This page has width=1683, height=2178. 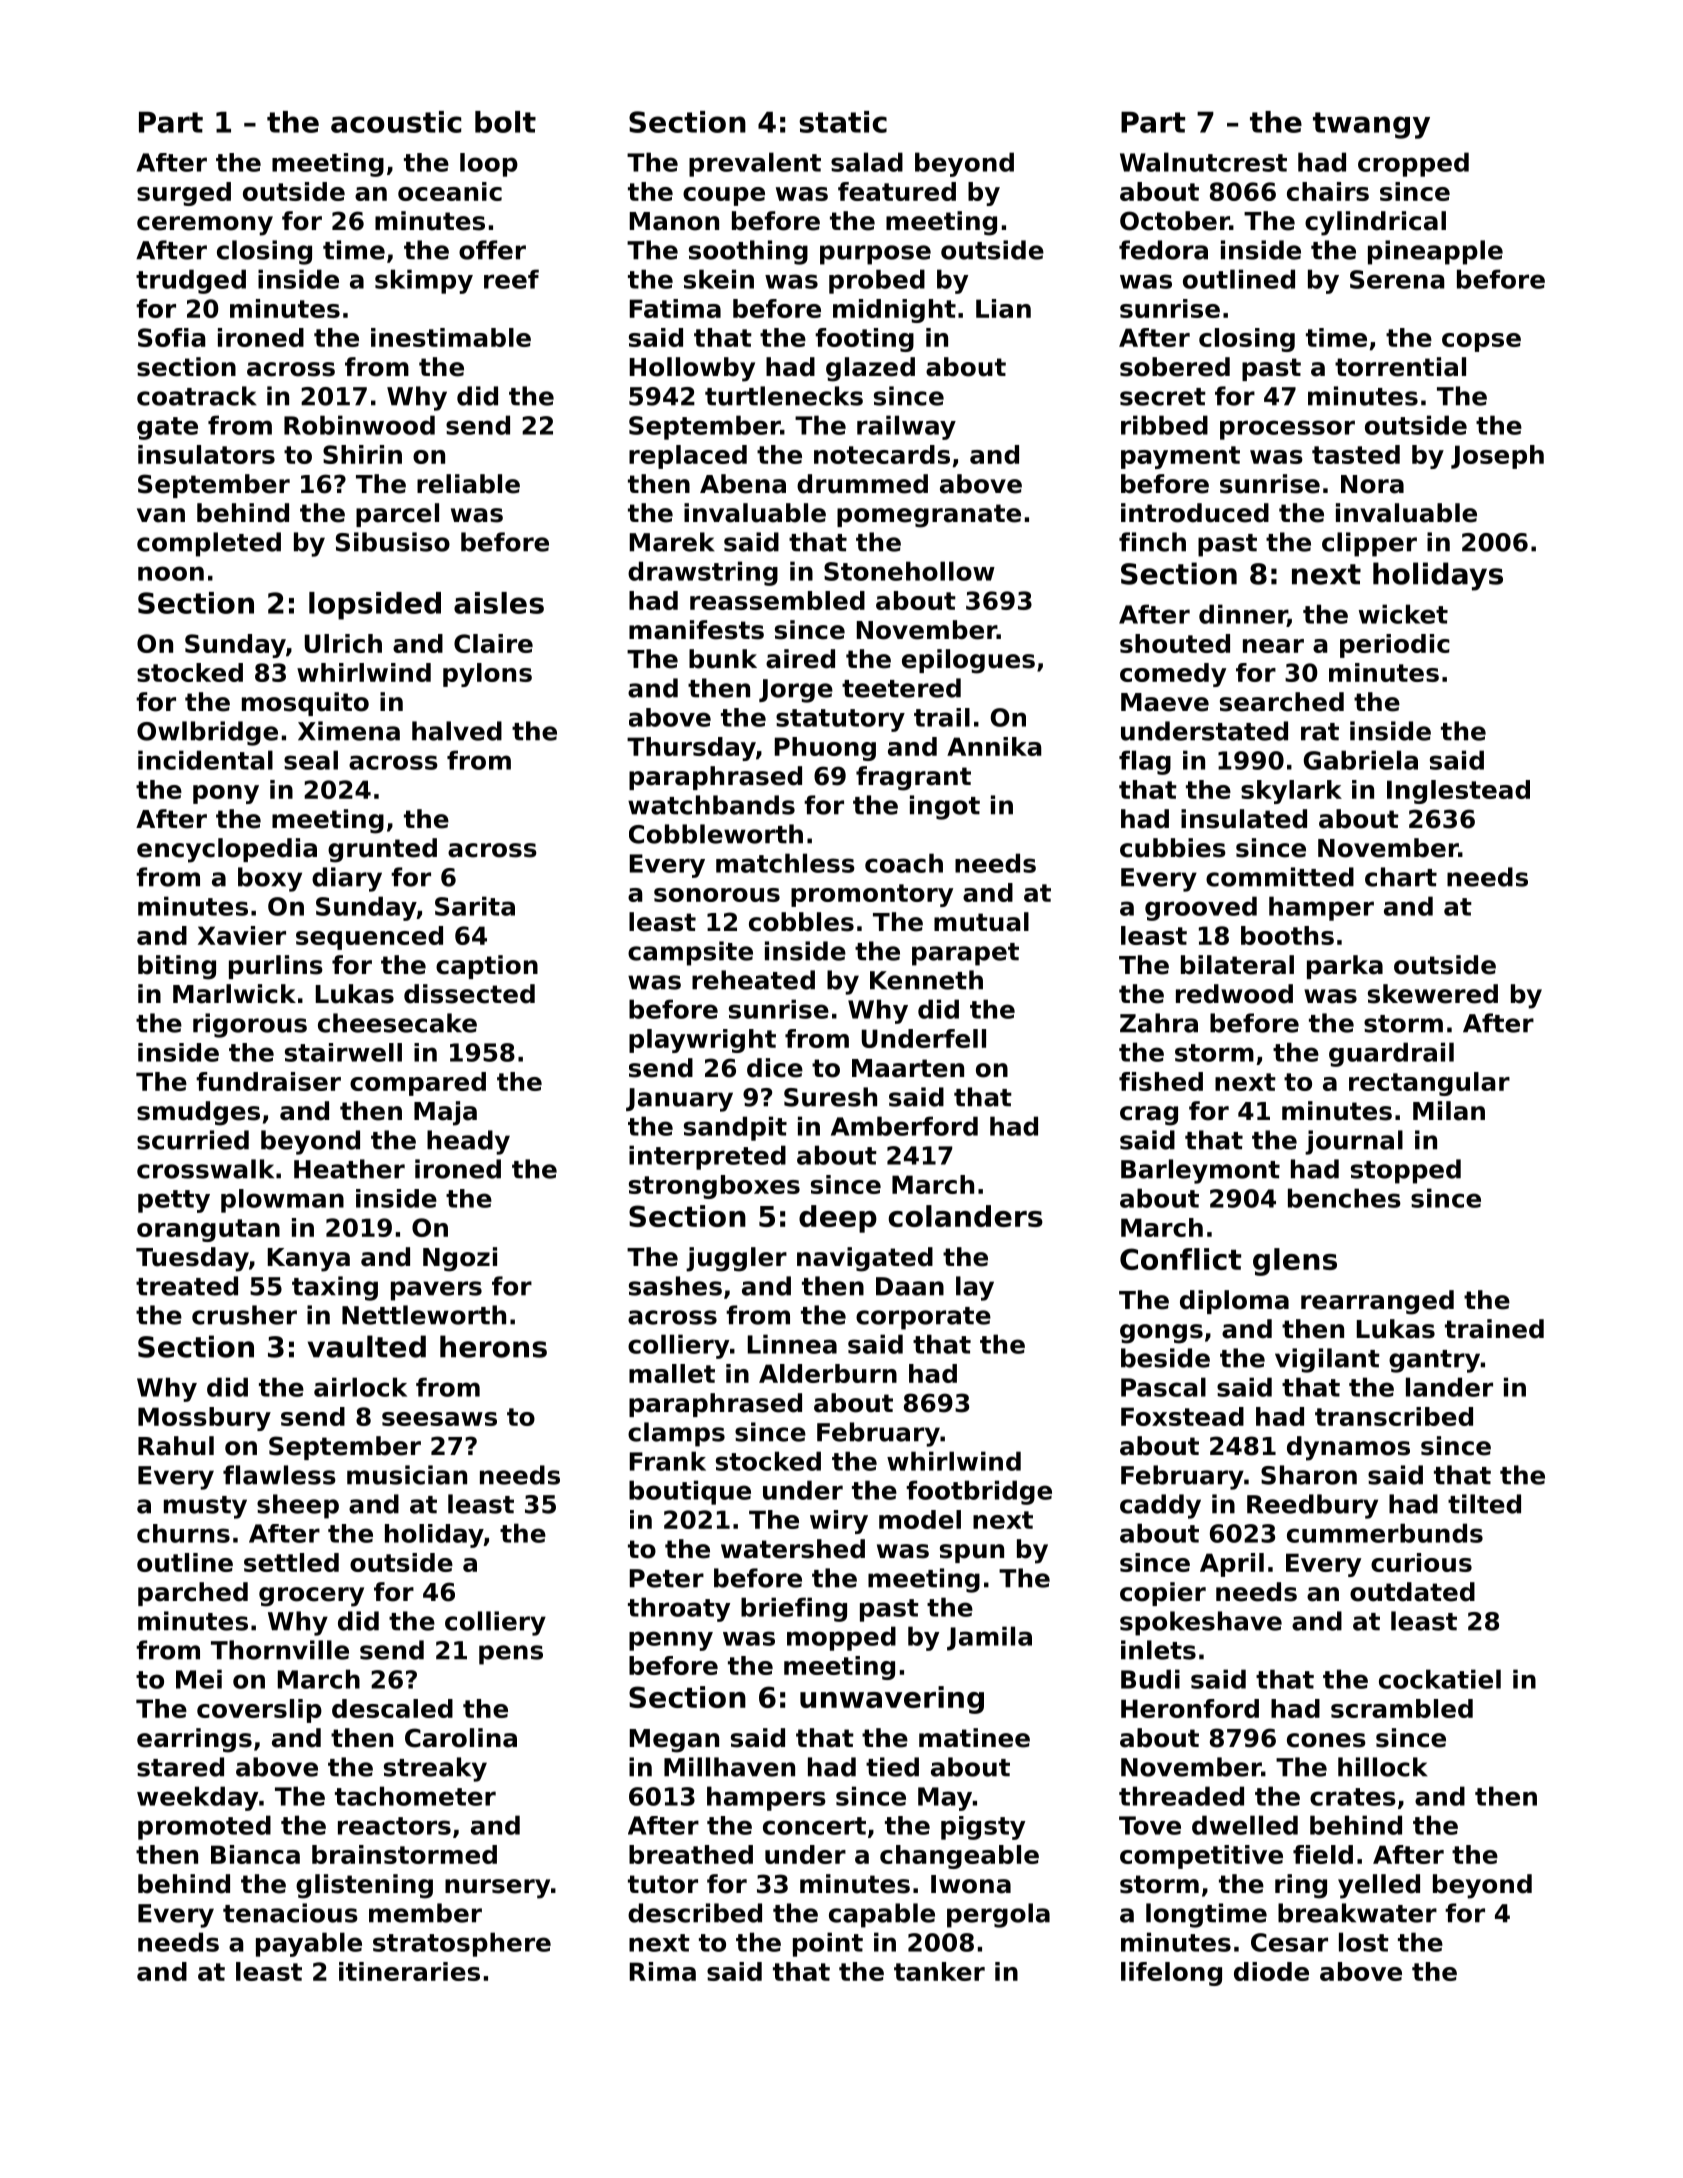 I want to click on rearranged, so click(x=1377, y=1302).
